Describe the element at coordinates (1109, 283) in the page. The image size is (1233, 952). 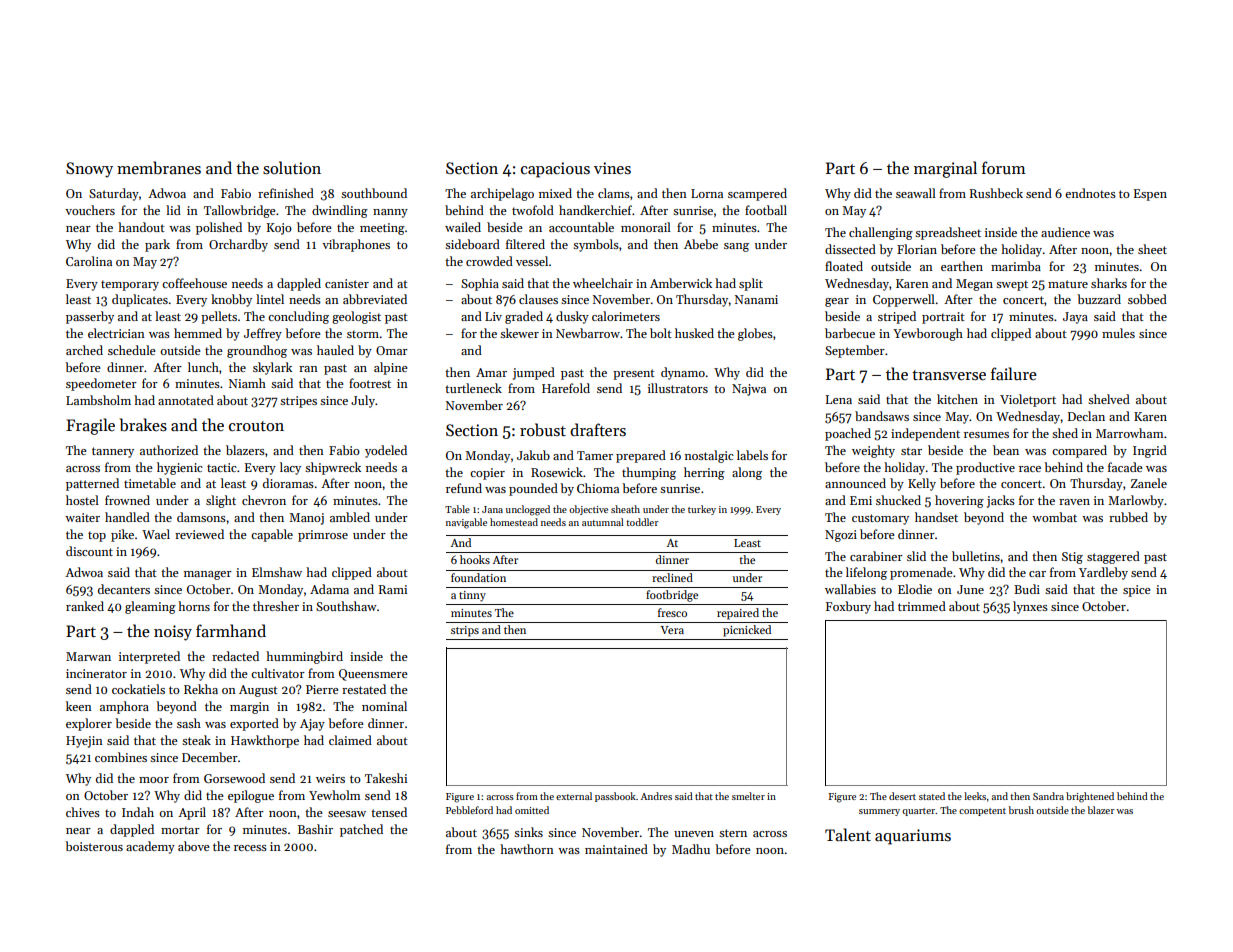
I see `sharks` at that location.
